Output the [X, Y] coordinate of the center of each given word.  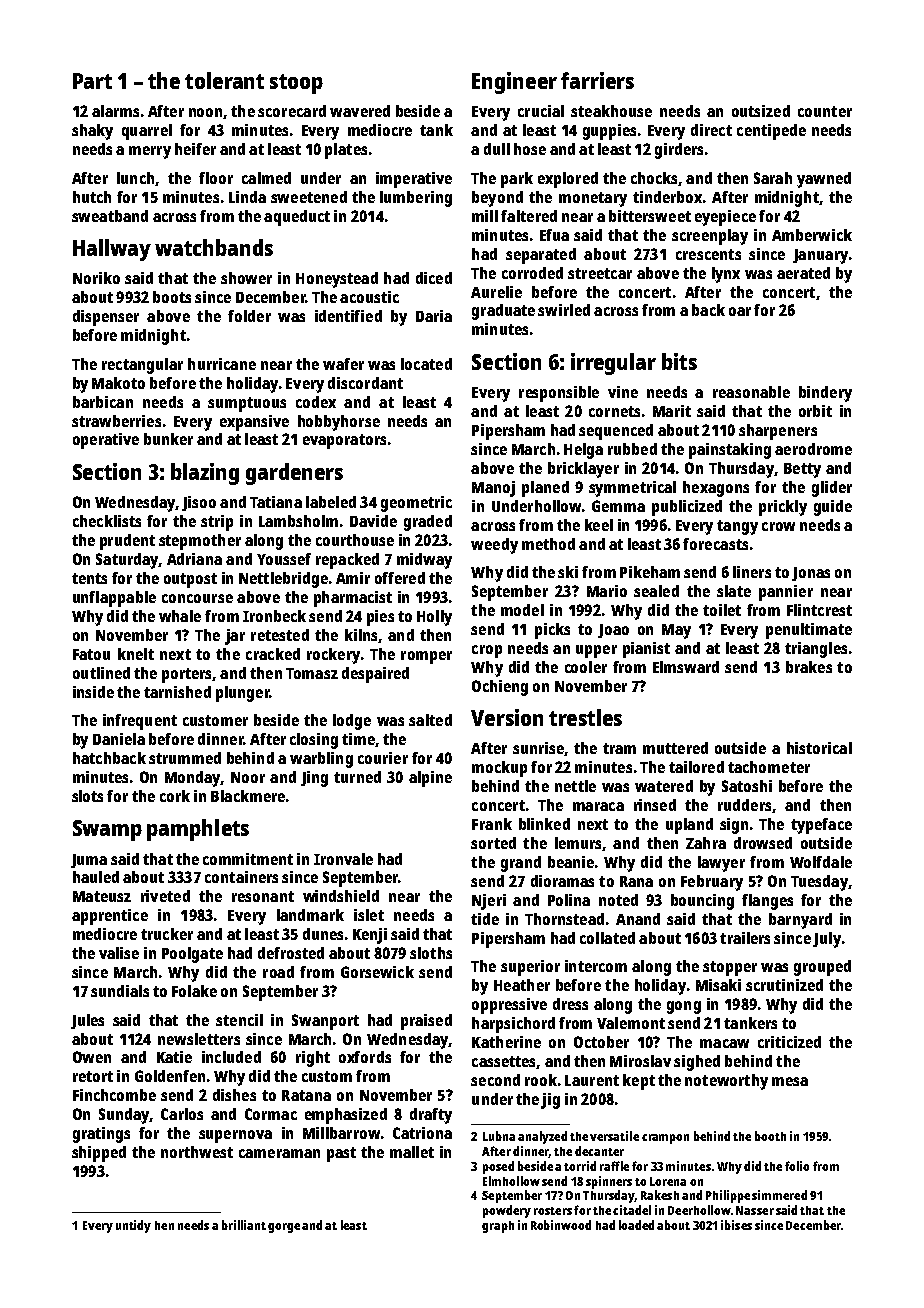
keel [599, 525]
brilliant [244, 1225]
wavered [360, 111]
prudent [127, 542]
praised [426, 1022]
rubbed [632, 449]
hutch [92, 197]
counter [825, 111]
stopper [730, 968]
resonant [263, 896]
